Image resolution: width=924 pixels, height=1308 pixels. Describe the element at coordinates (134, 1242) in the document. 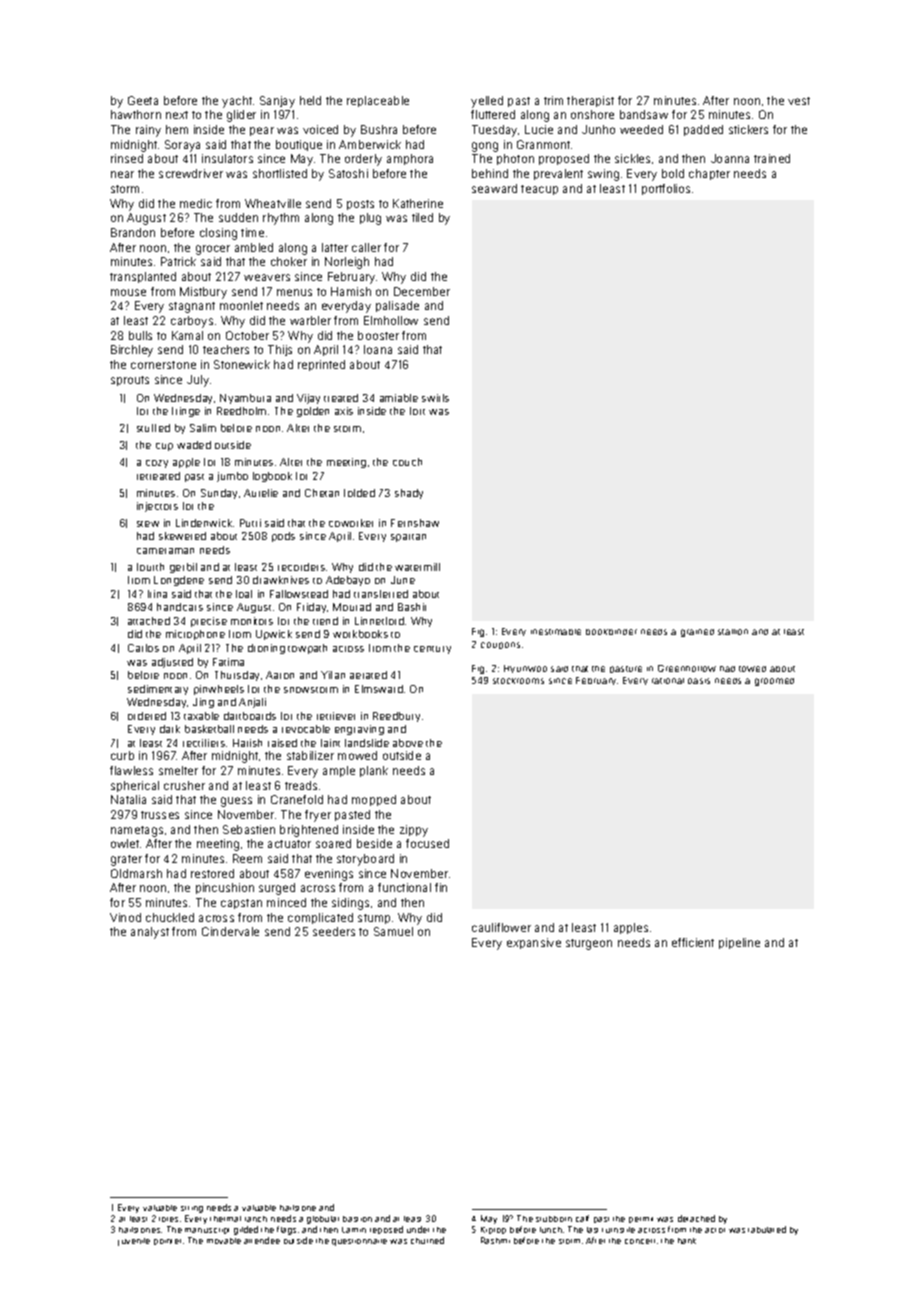

I see `juvenile` at that location.
